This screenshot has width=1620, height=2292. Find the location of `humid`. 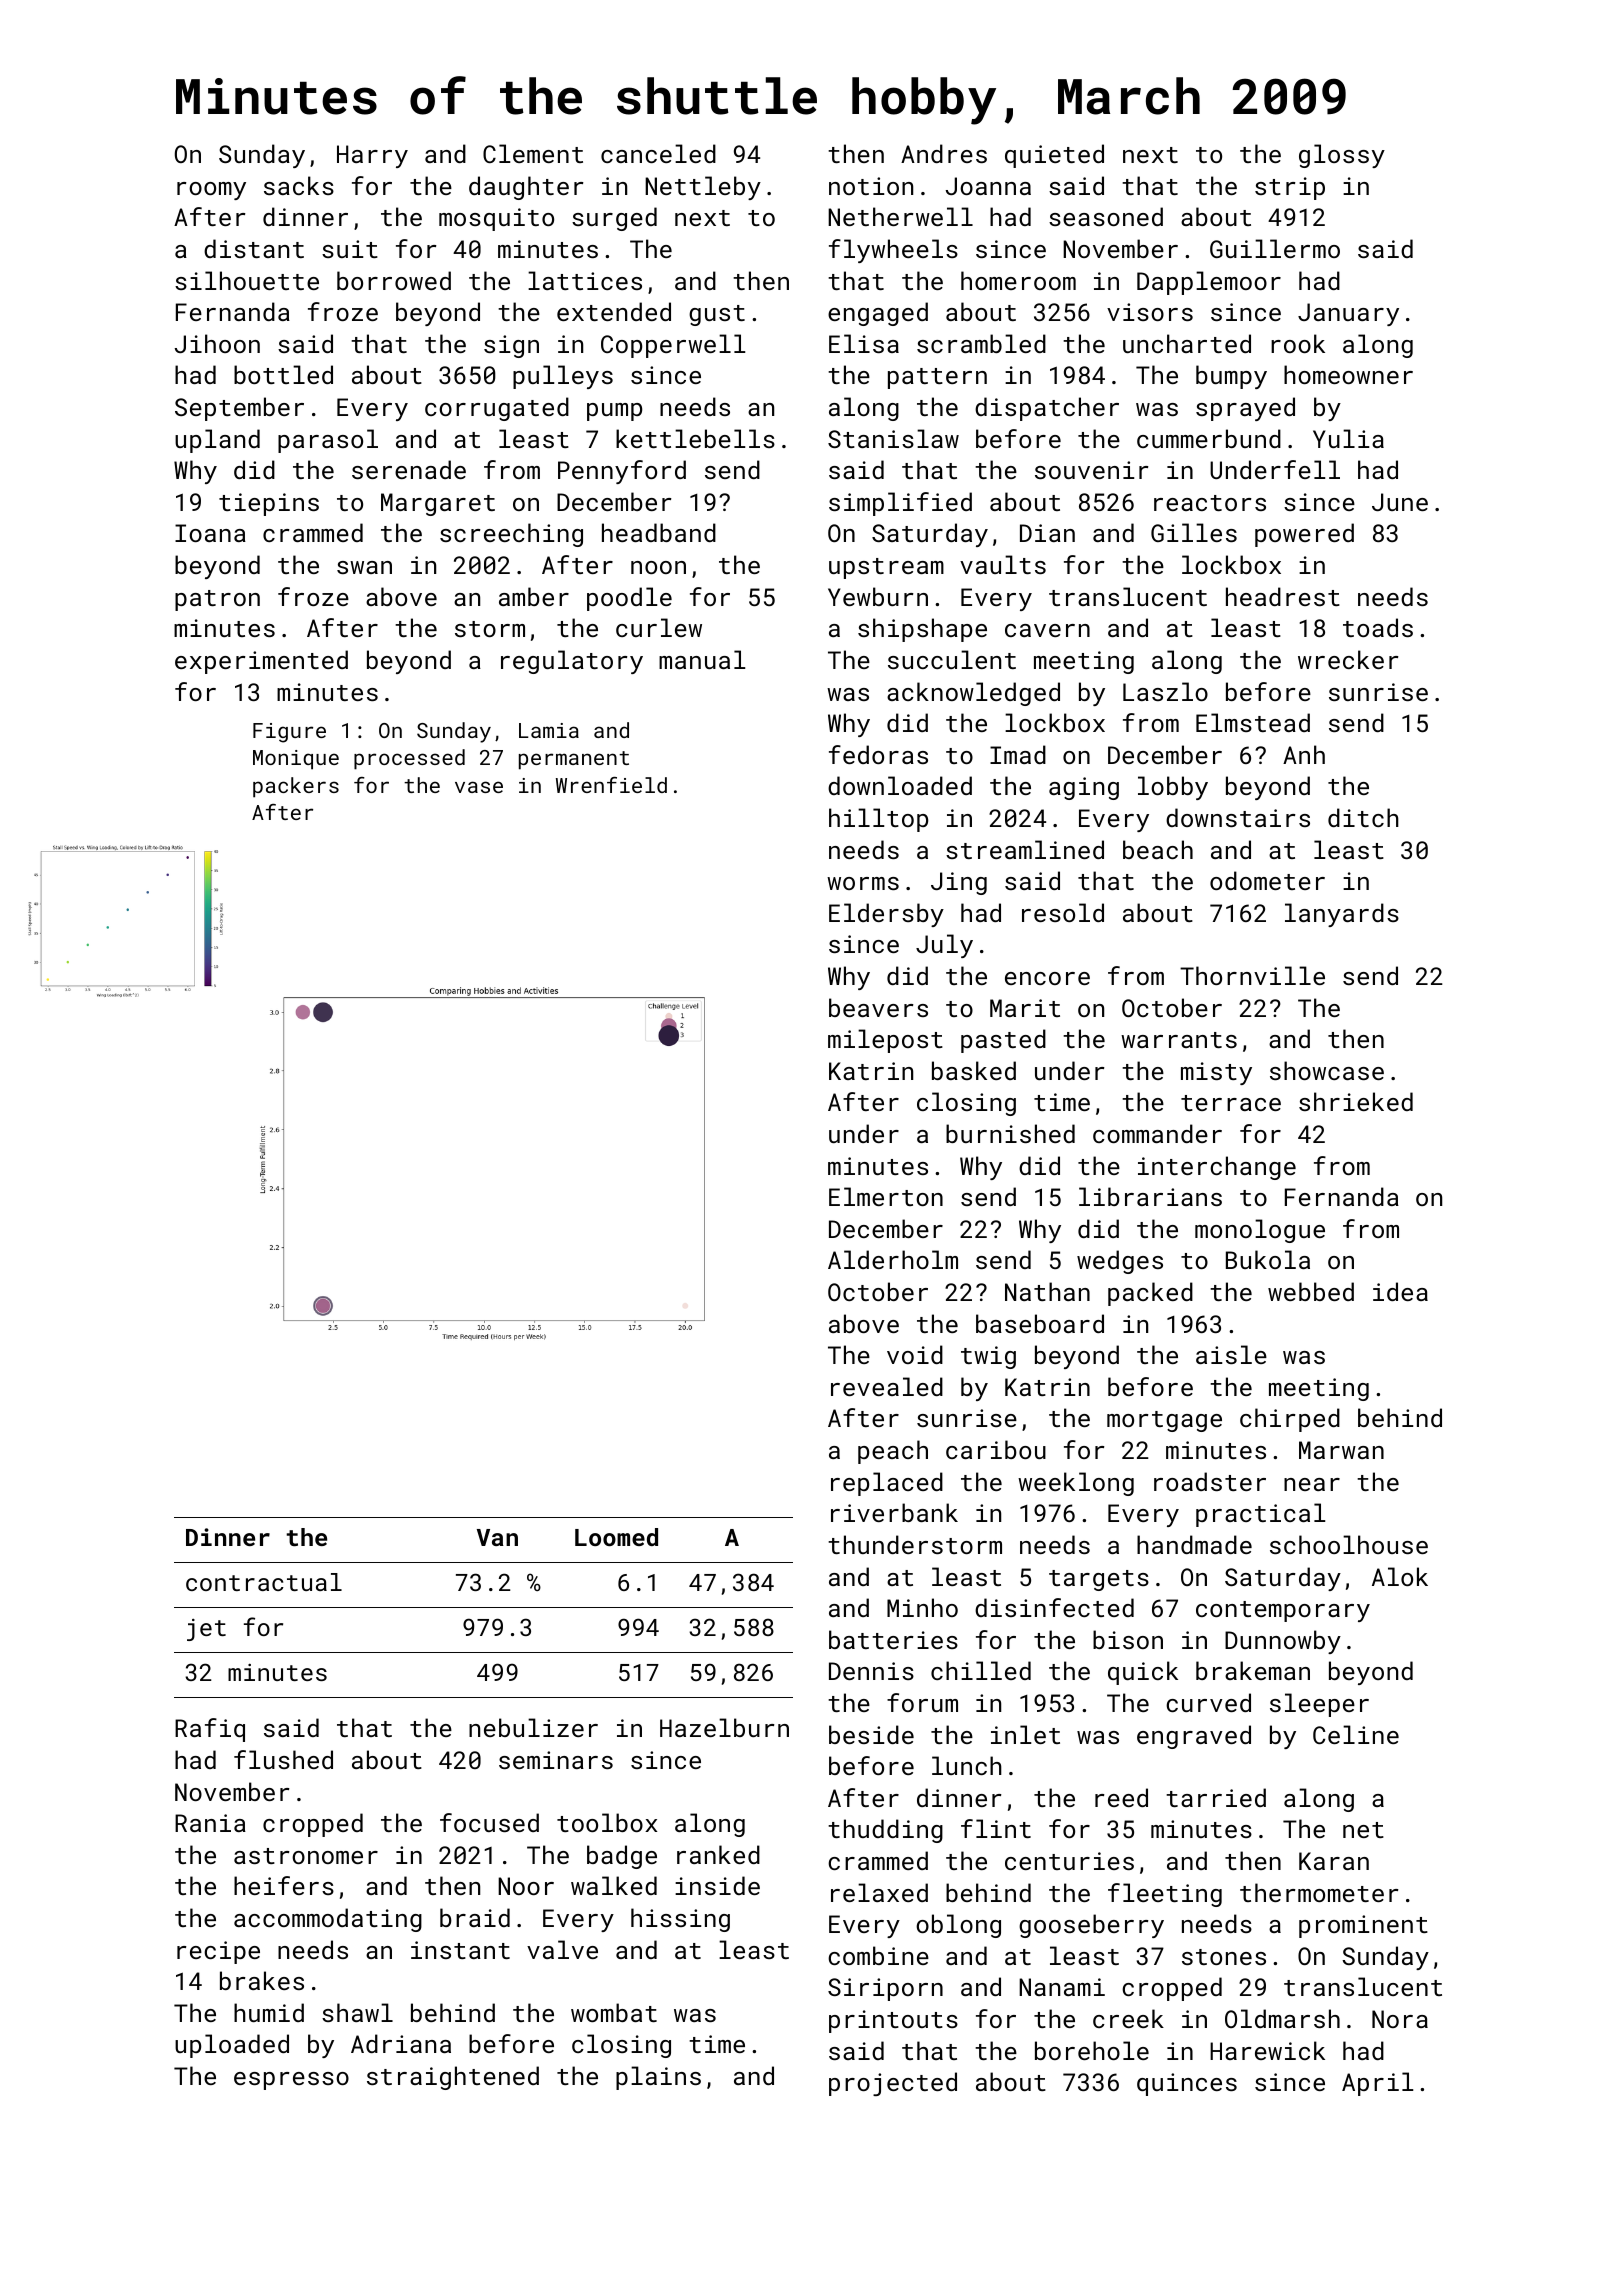

humid is located at coordinates (269, 2012).
